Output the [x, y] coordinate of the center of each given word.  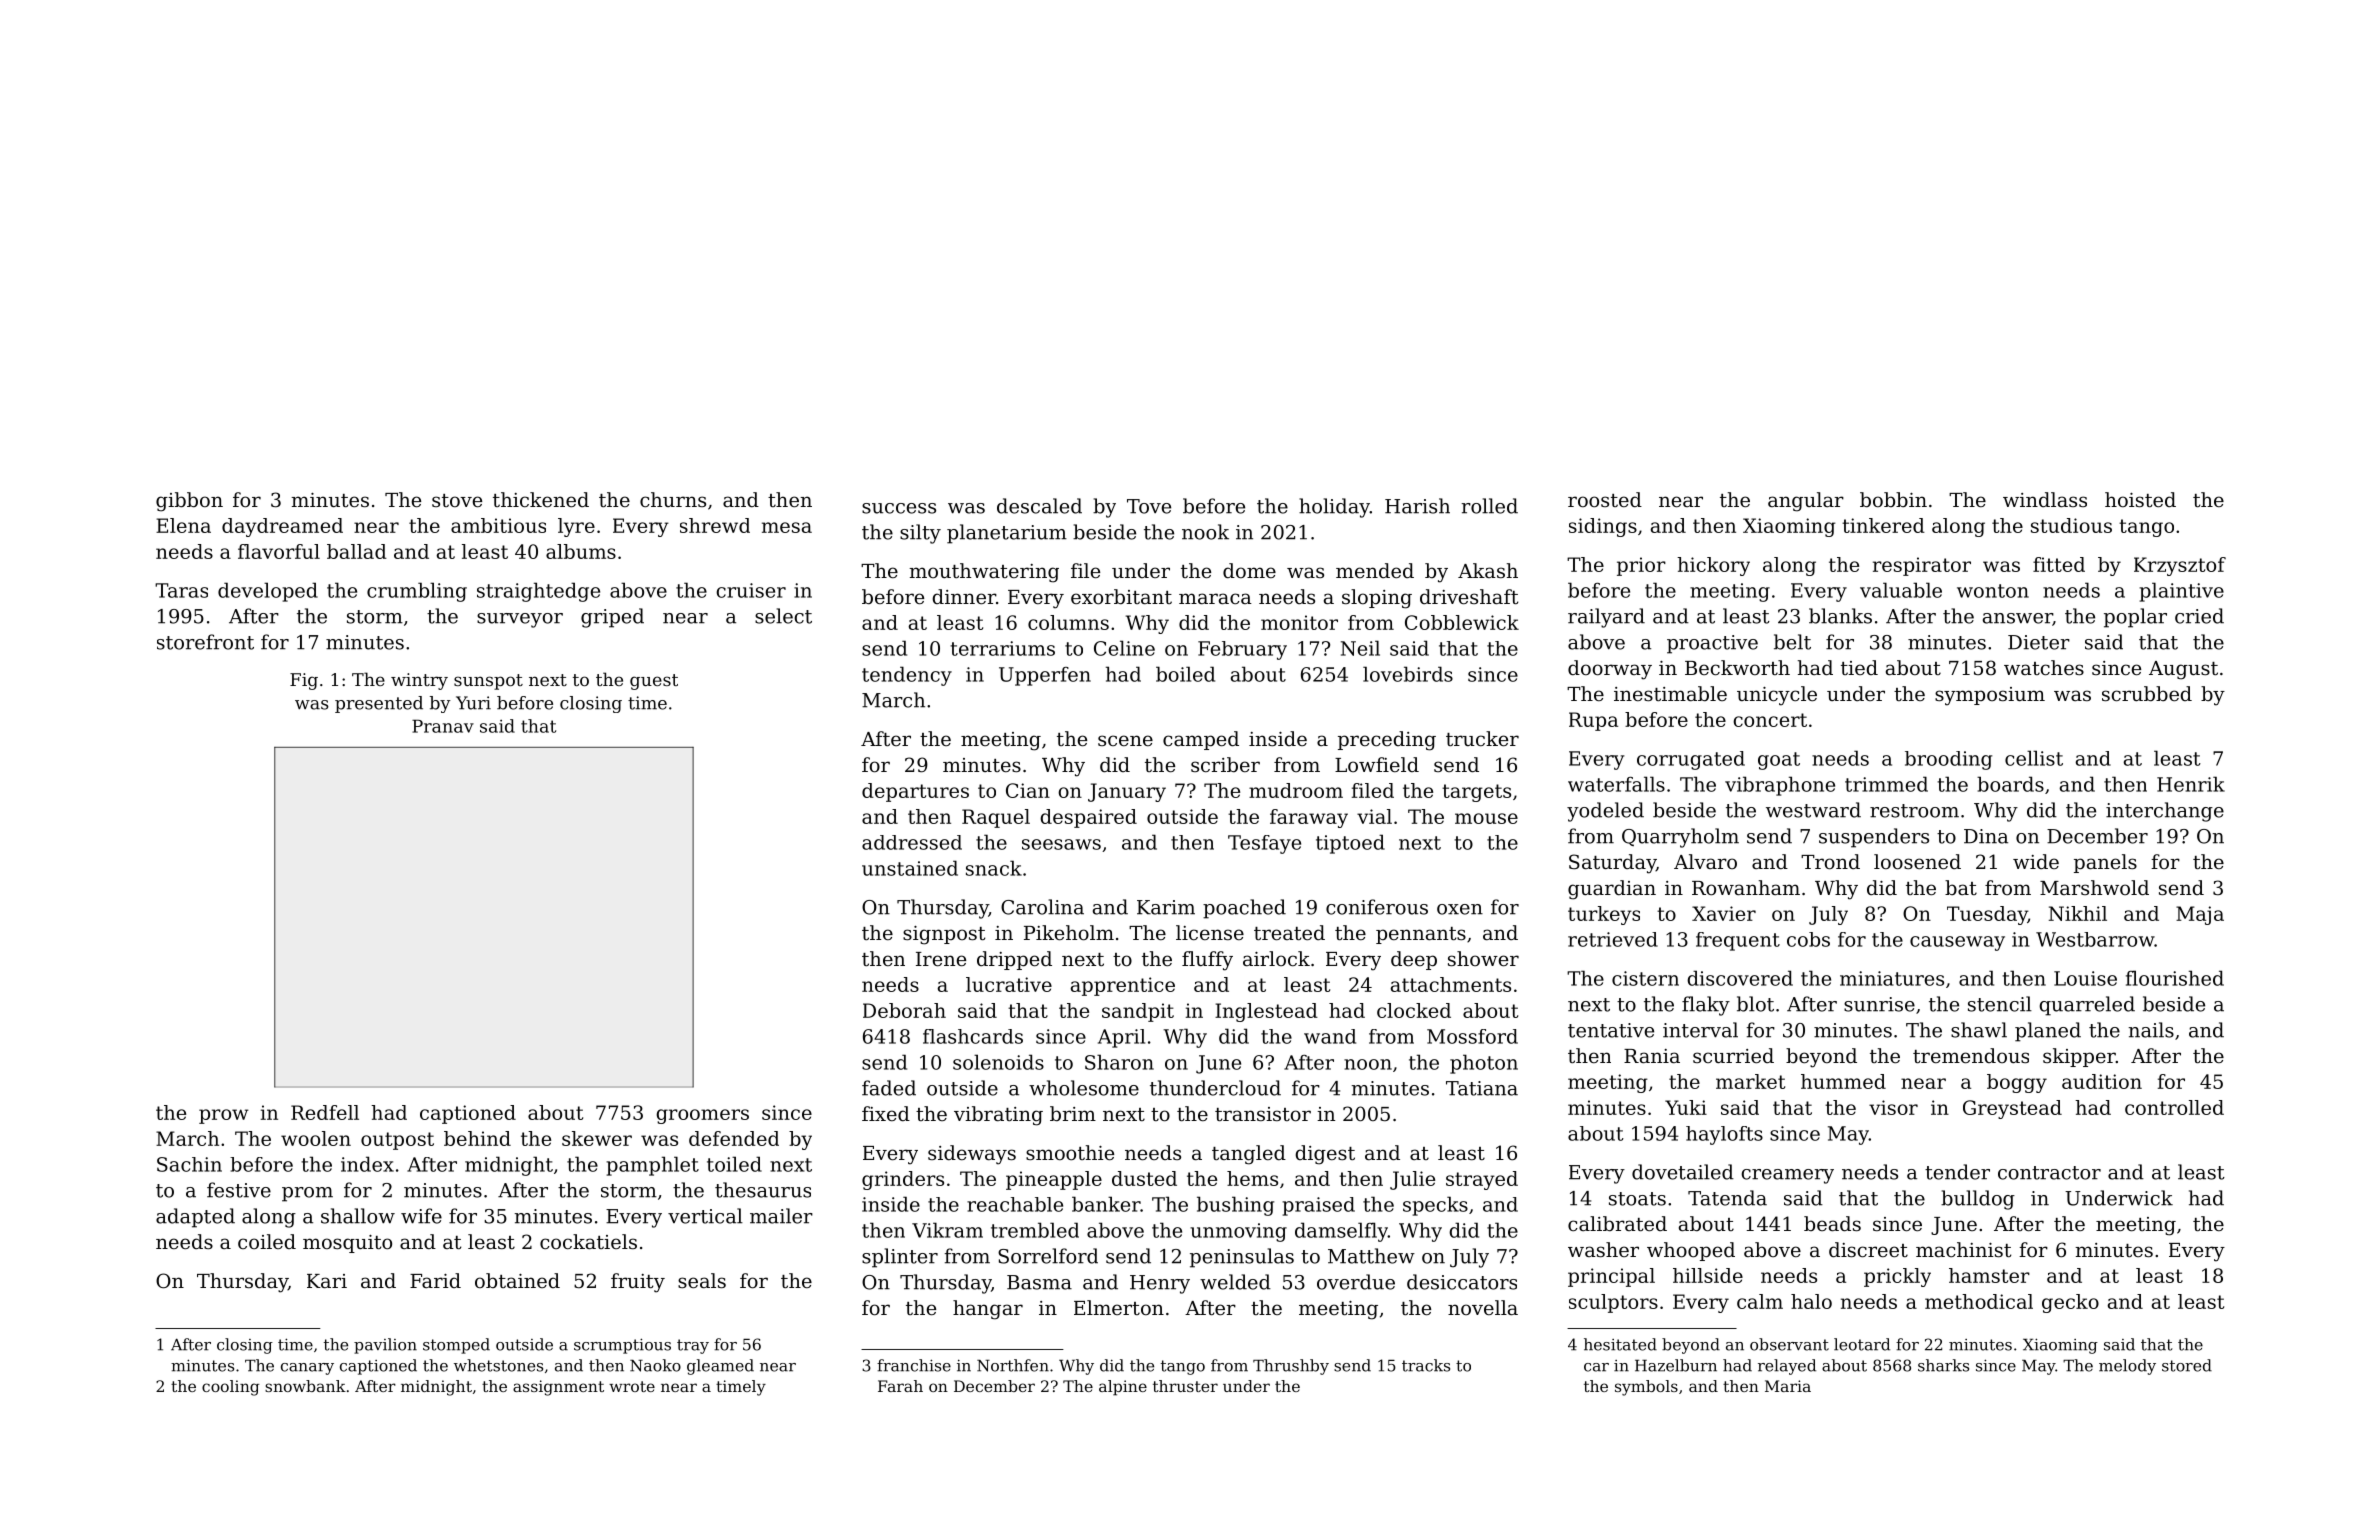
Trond [1830, 862]
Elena [183, 525]
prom [307, 1194]
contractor [2049, 1173]
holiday [1334, 508]
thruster [1185, 1386]
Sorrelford [1048, 1256]
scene [1125, 740]
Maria [1788, 1386]
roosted [1605, 500]
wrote [632, 1386]
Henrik [2191, 784]
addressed [912, 842]
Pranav [443, 726]
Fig [304, 681]
